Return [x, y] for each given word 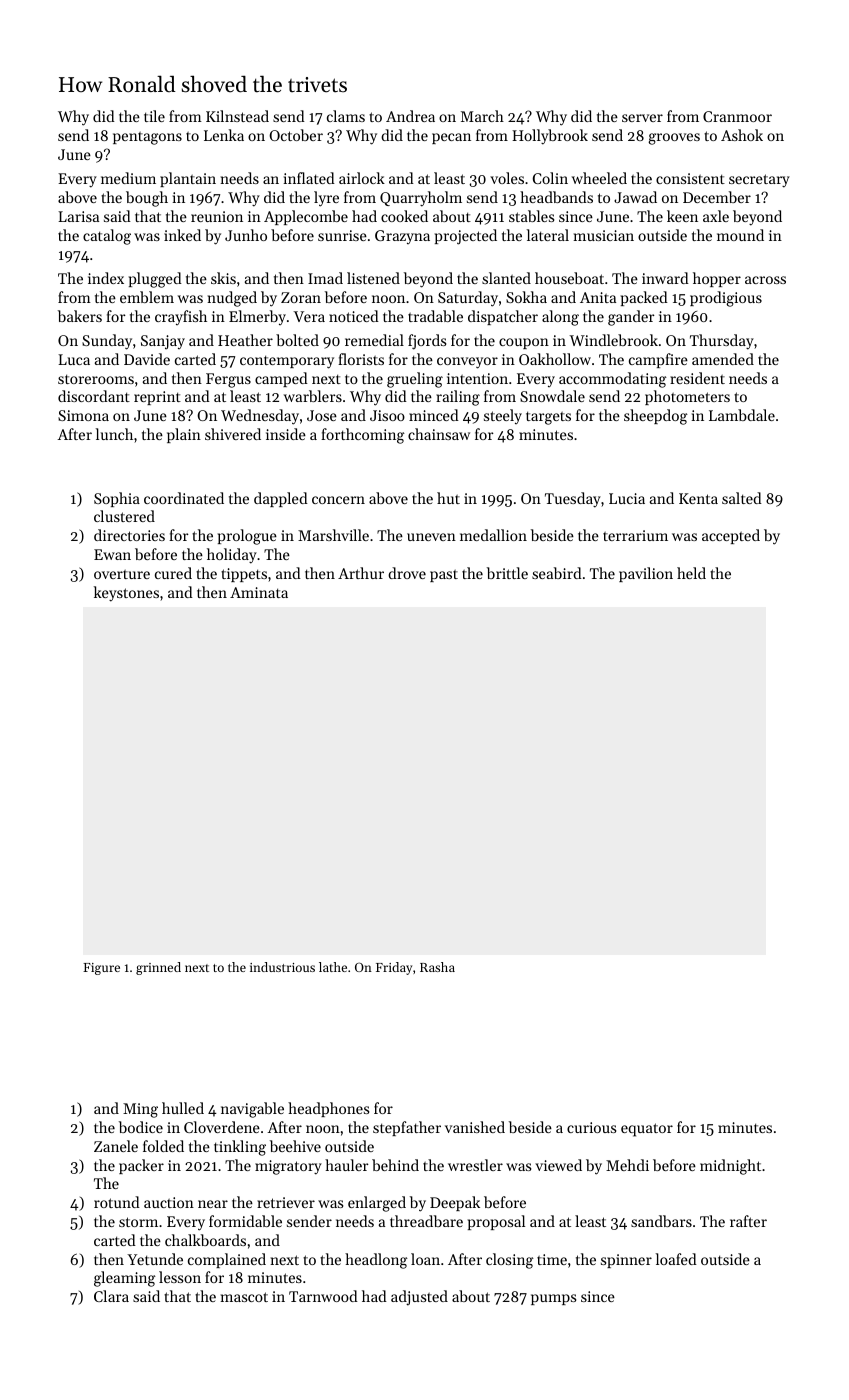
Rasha [437, 967]
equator [647, 1130]
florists [361, 359]
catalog [107, 237]
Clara [111, 1296]
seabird [557, 573]
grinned [158, 968]
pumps [553, 1299]
